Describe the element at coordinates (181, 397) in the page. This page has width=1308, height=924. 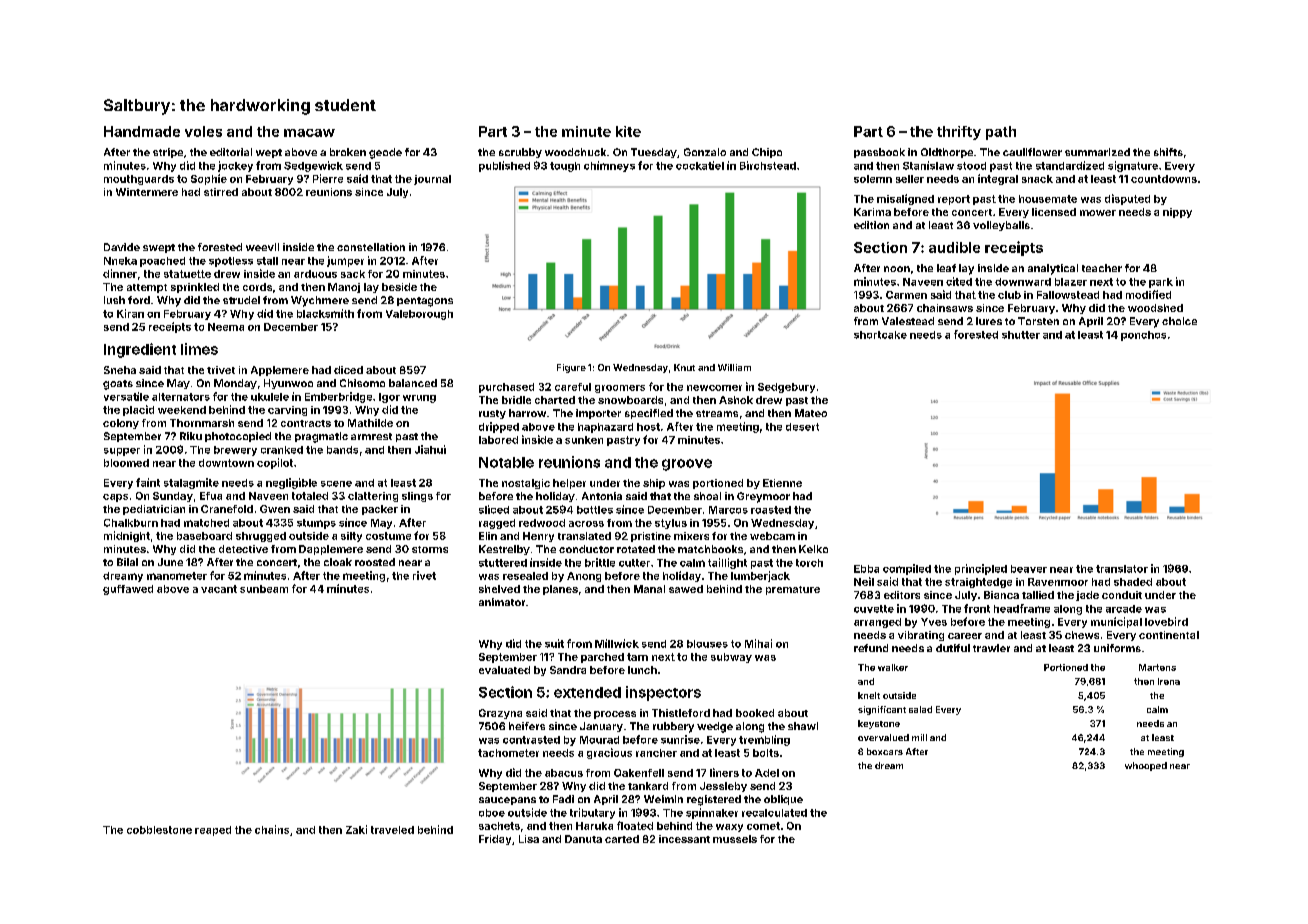
I see `alternators` at that location.
